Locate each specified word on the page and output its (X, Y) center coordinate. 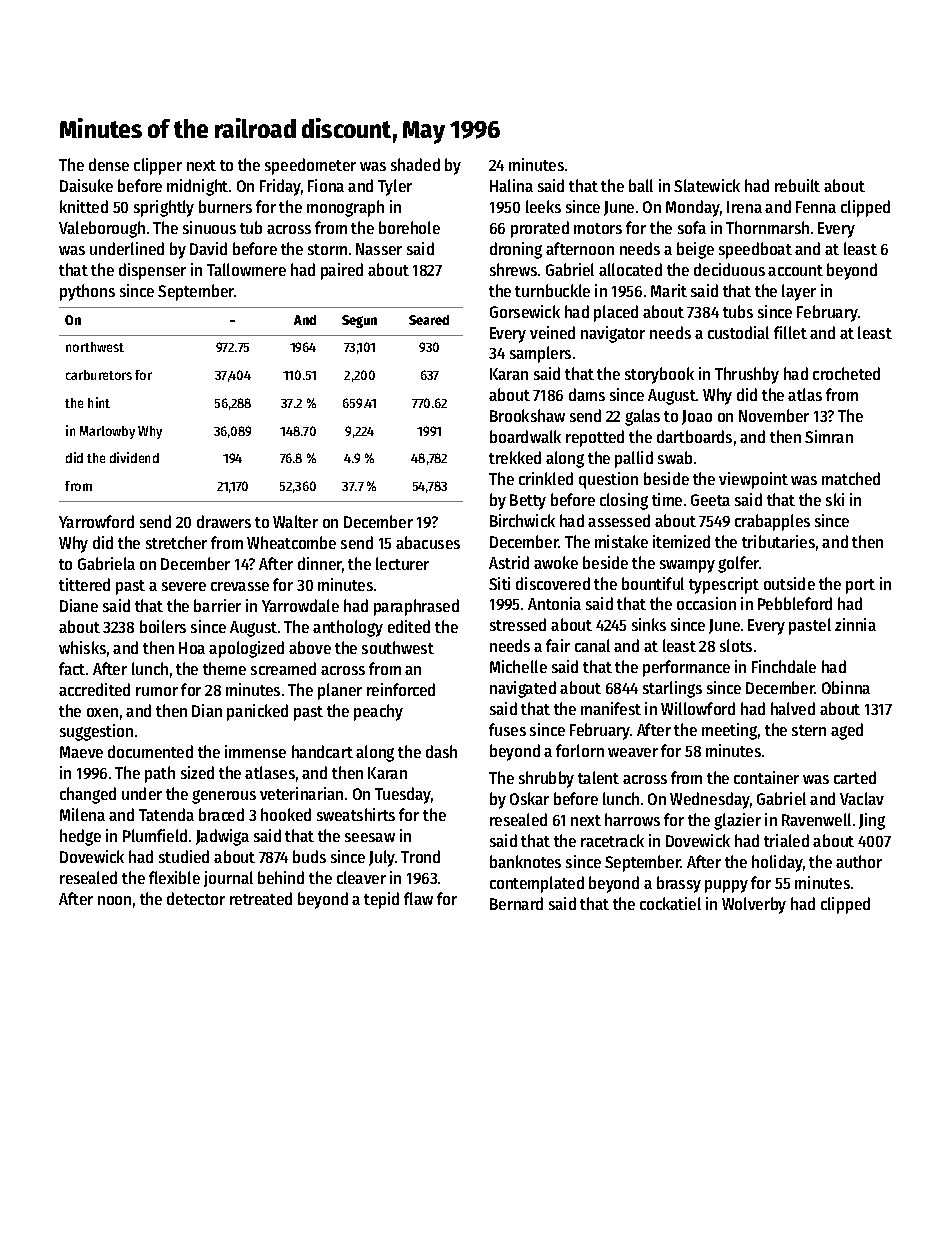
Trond (420, 856)
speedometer (310, 166)
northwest (95, 347)
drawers (224, 521)
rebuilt (797, 185)
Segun (359, 321)
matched (851, 478)
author (859, 861)
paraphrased (416, 607)
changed (88, 795)
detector (196, 898)
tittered (84, 584)
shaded (415, 164)
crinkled (546, 478)
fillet (790, 332)
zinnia (855, 624)
